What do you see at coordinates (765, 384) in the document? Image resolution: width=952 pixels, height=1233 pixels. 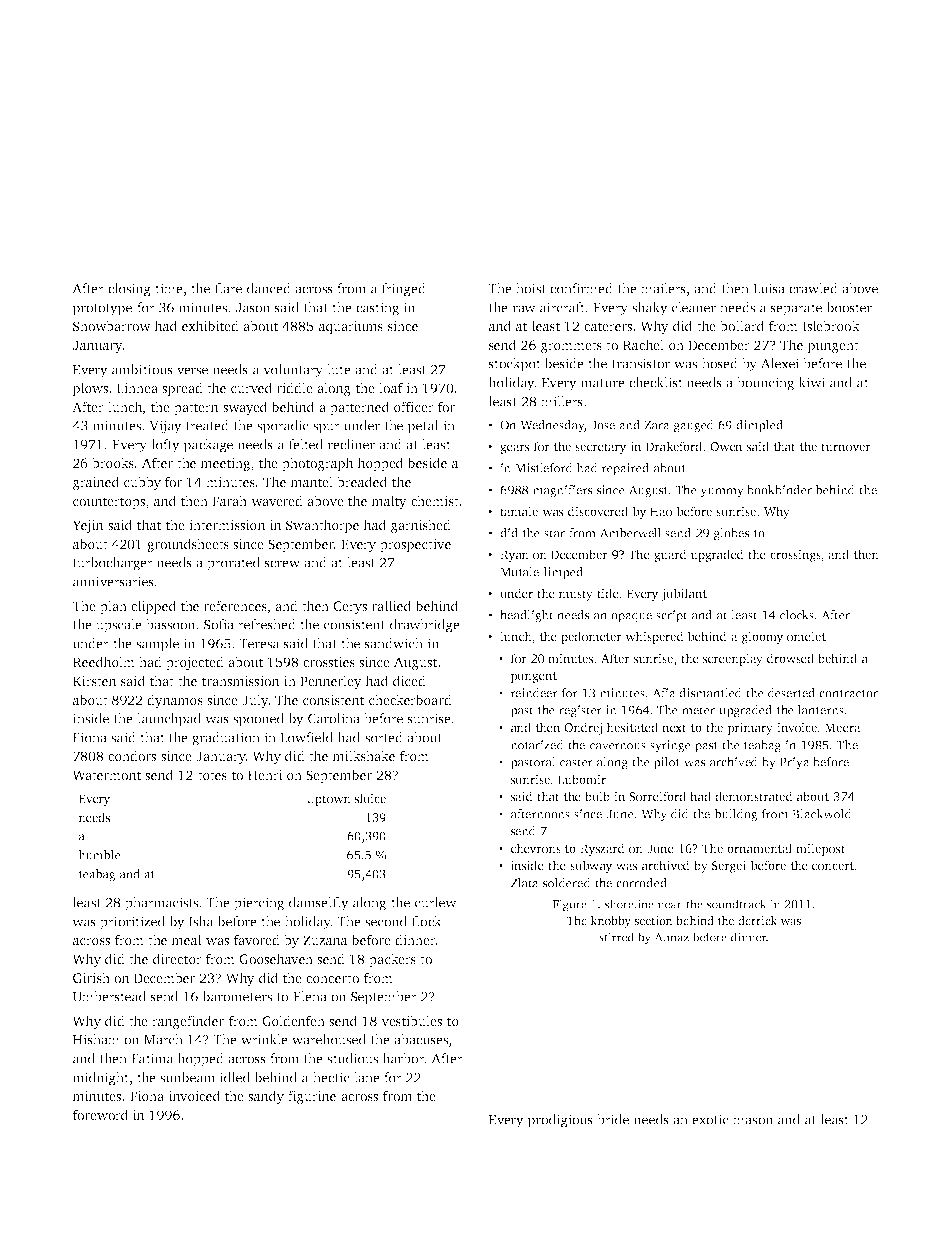 I see `bouncing` at bounding box center [765, 384].
